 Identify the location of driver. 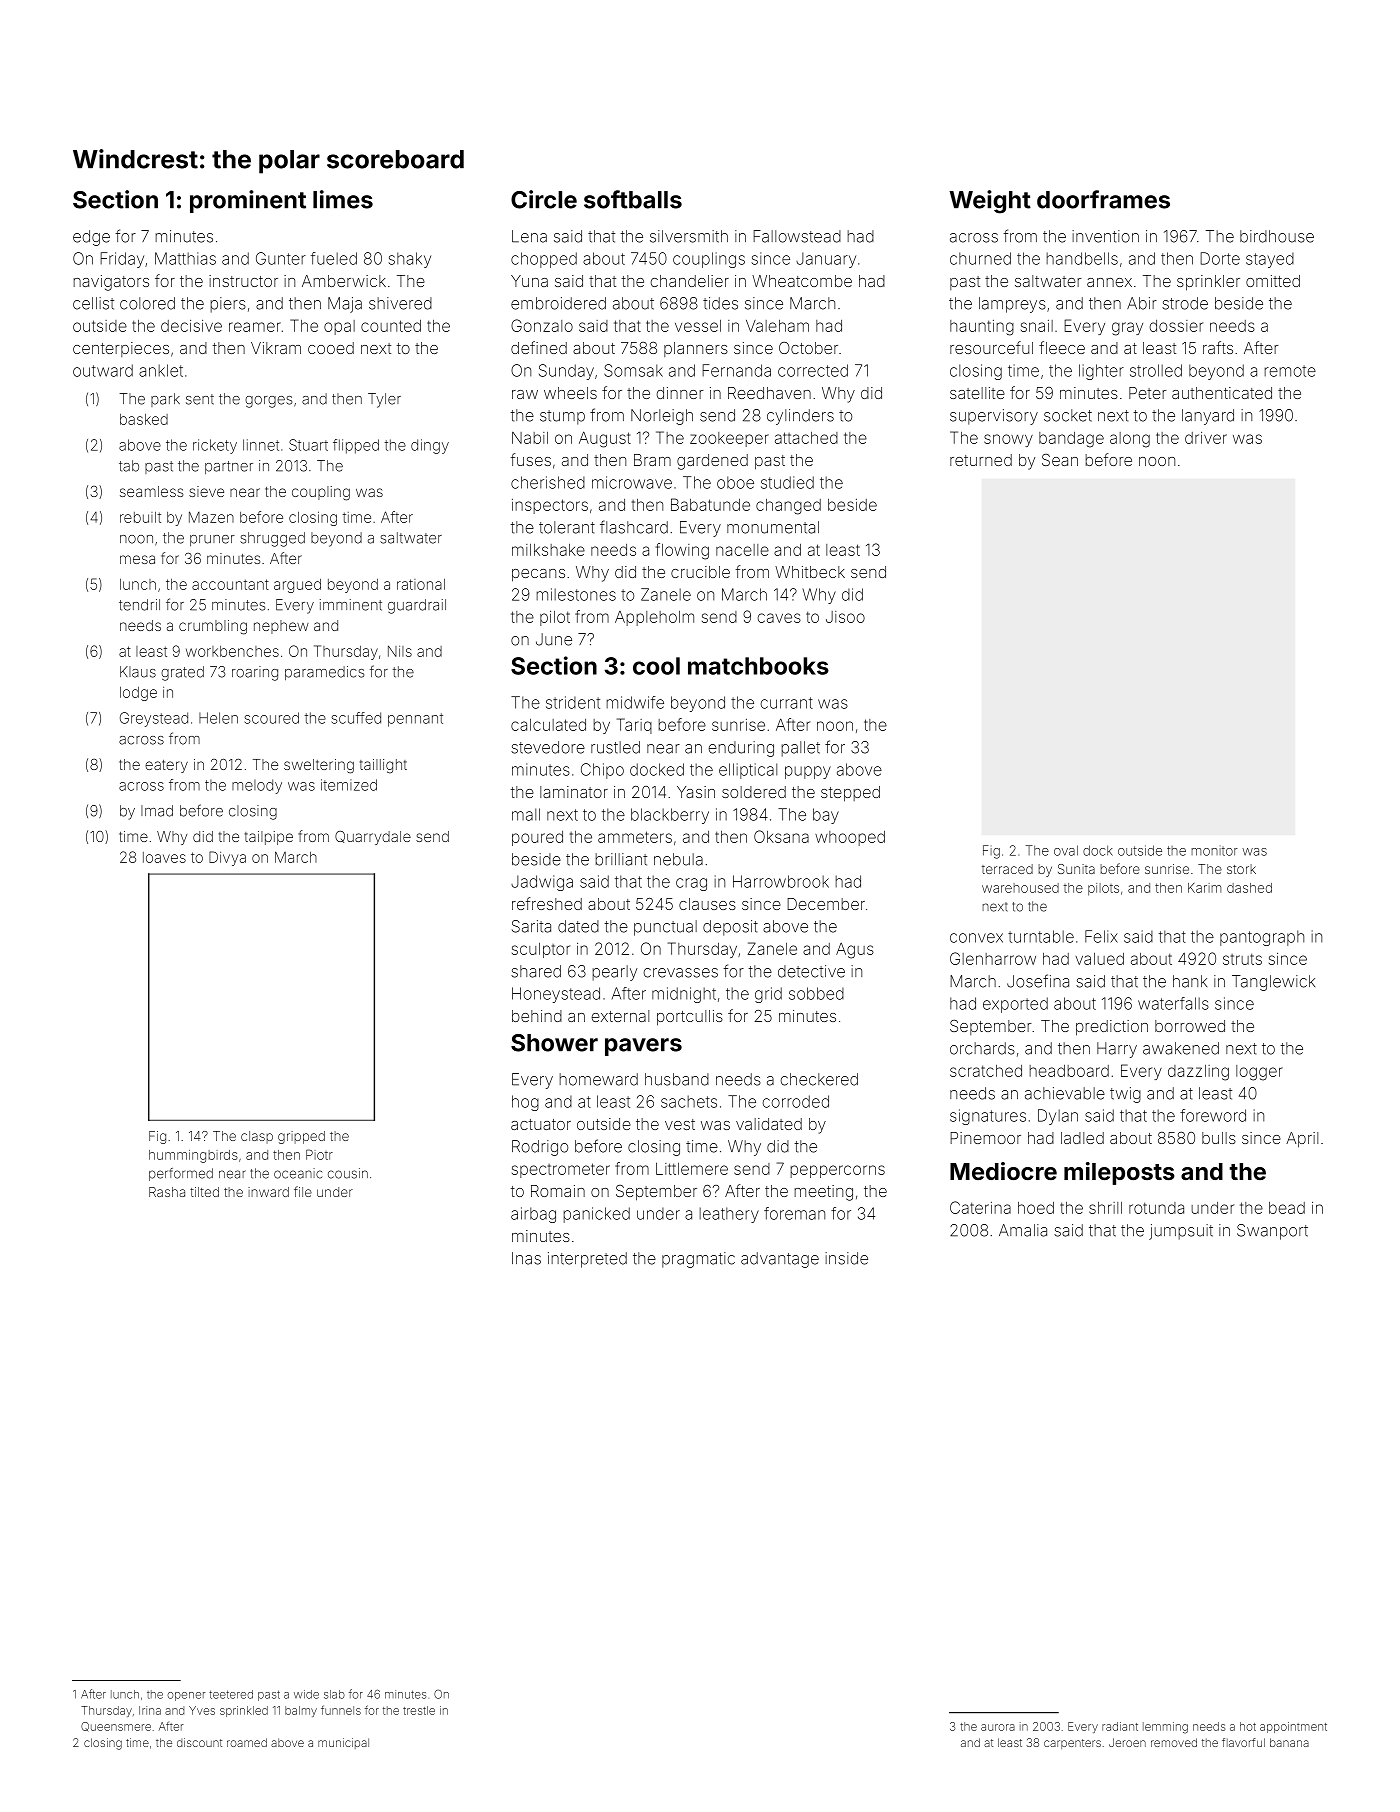
(1206, 438).
